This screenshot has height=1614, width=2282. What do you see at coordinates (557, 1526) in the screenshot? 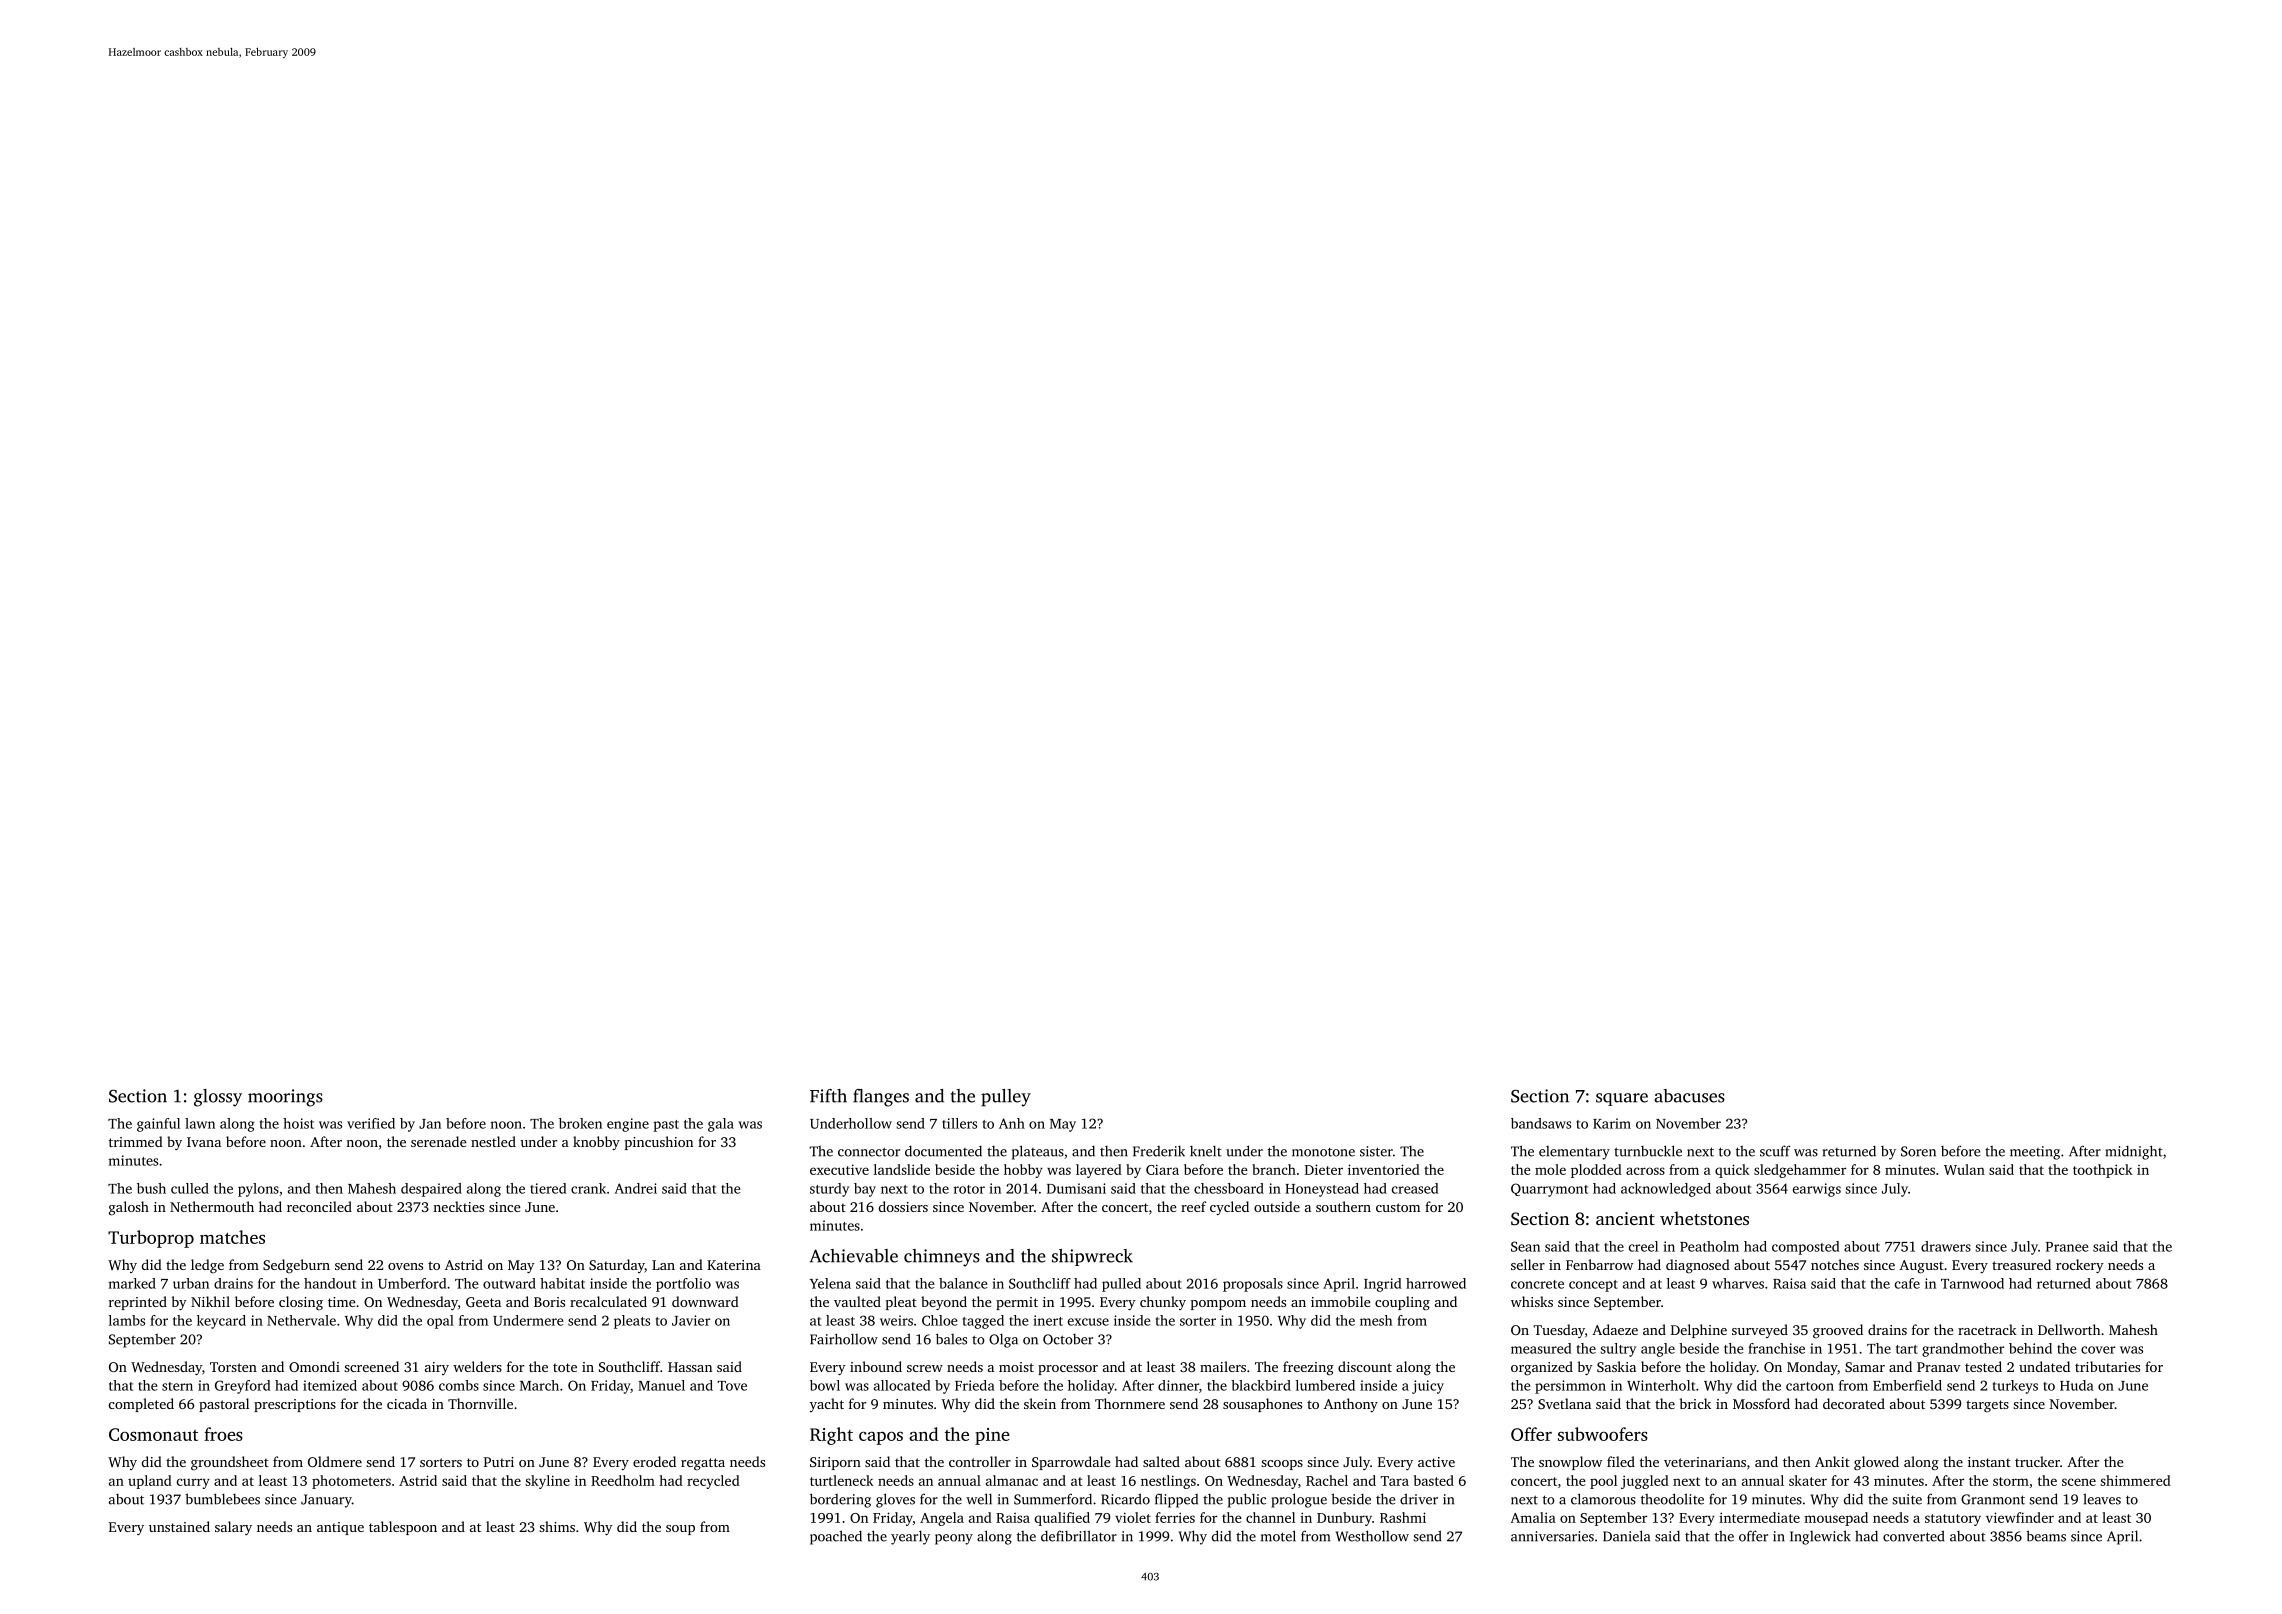
I see `shims` at bounding box center [557, 1526].
